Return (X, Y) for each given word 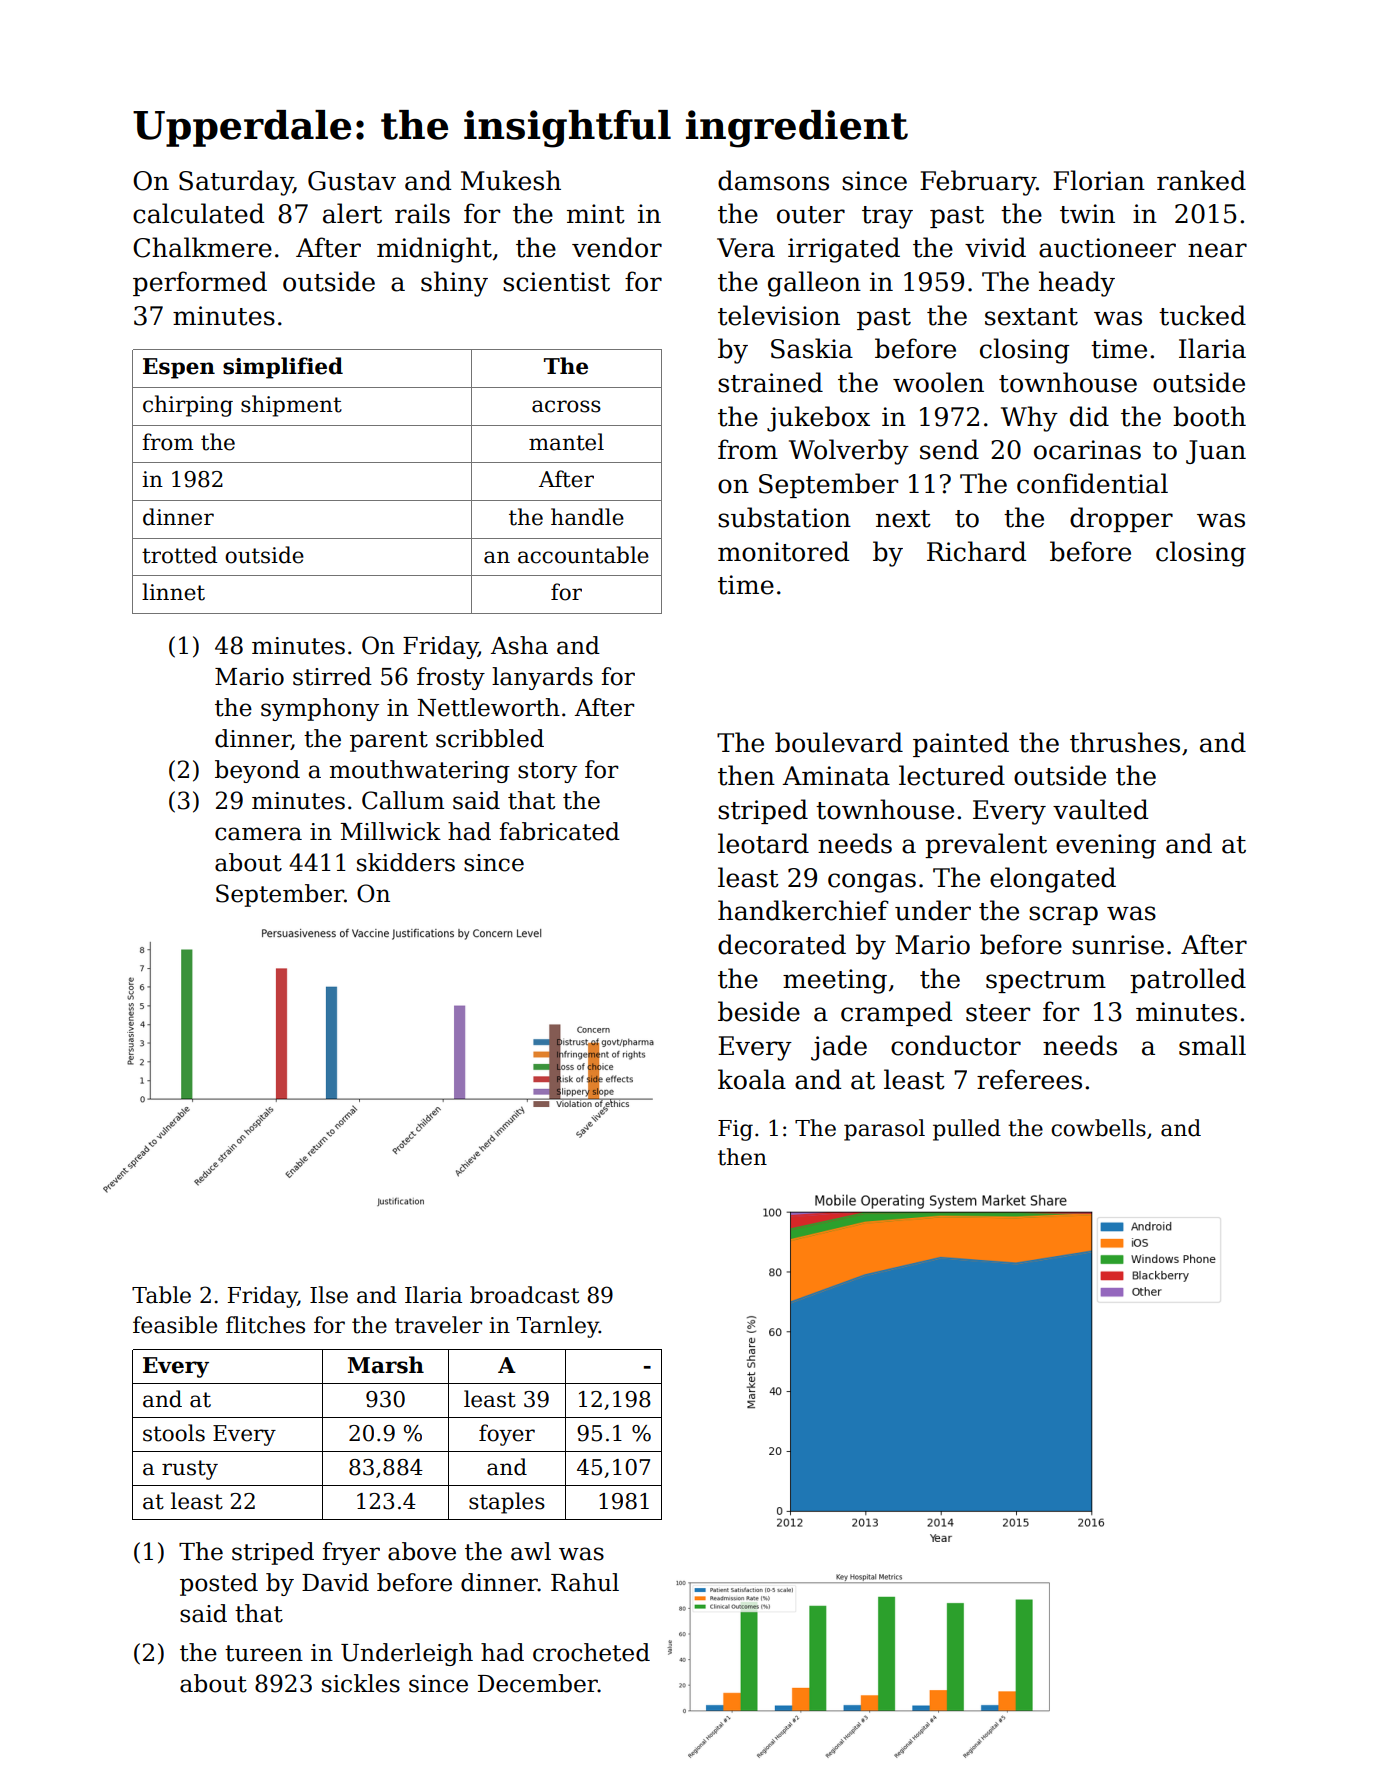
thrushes (1125, 742)
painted (961, 744)
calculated (198, 213)
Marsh (386, 1365)
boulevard (839, 742)
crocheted (591, 1652)
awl (531, 1551)
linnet (173, 592)
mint (596, 214)
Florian (1099, 180)
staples (507, 1503)
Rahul (585, 1582)
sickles (361, 1683)
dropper (1121, 519)
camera (258, 834)
